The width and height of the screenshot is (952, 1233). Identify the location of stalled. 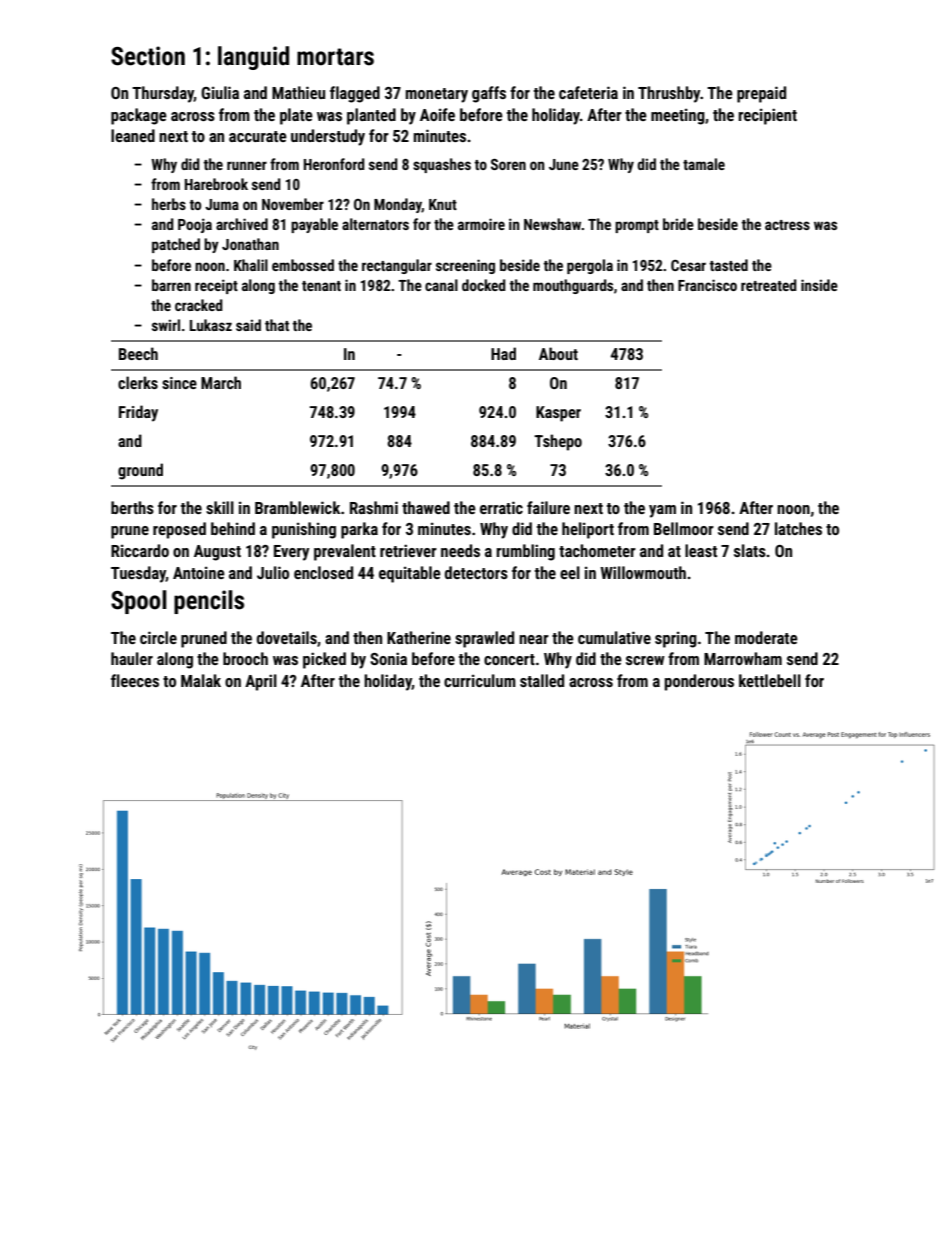
(542, 680).
